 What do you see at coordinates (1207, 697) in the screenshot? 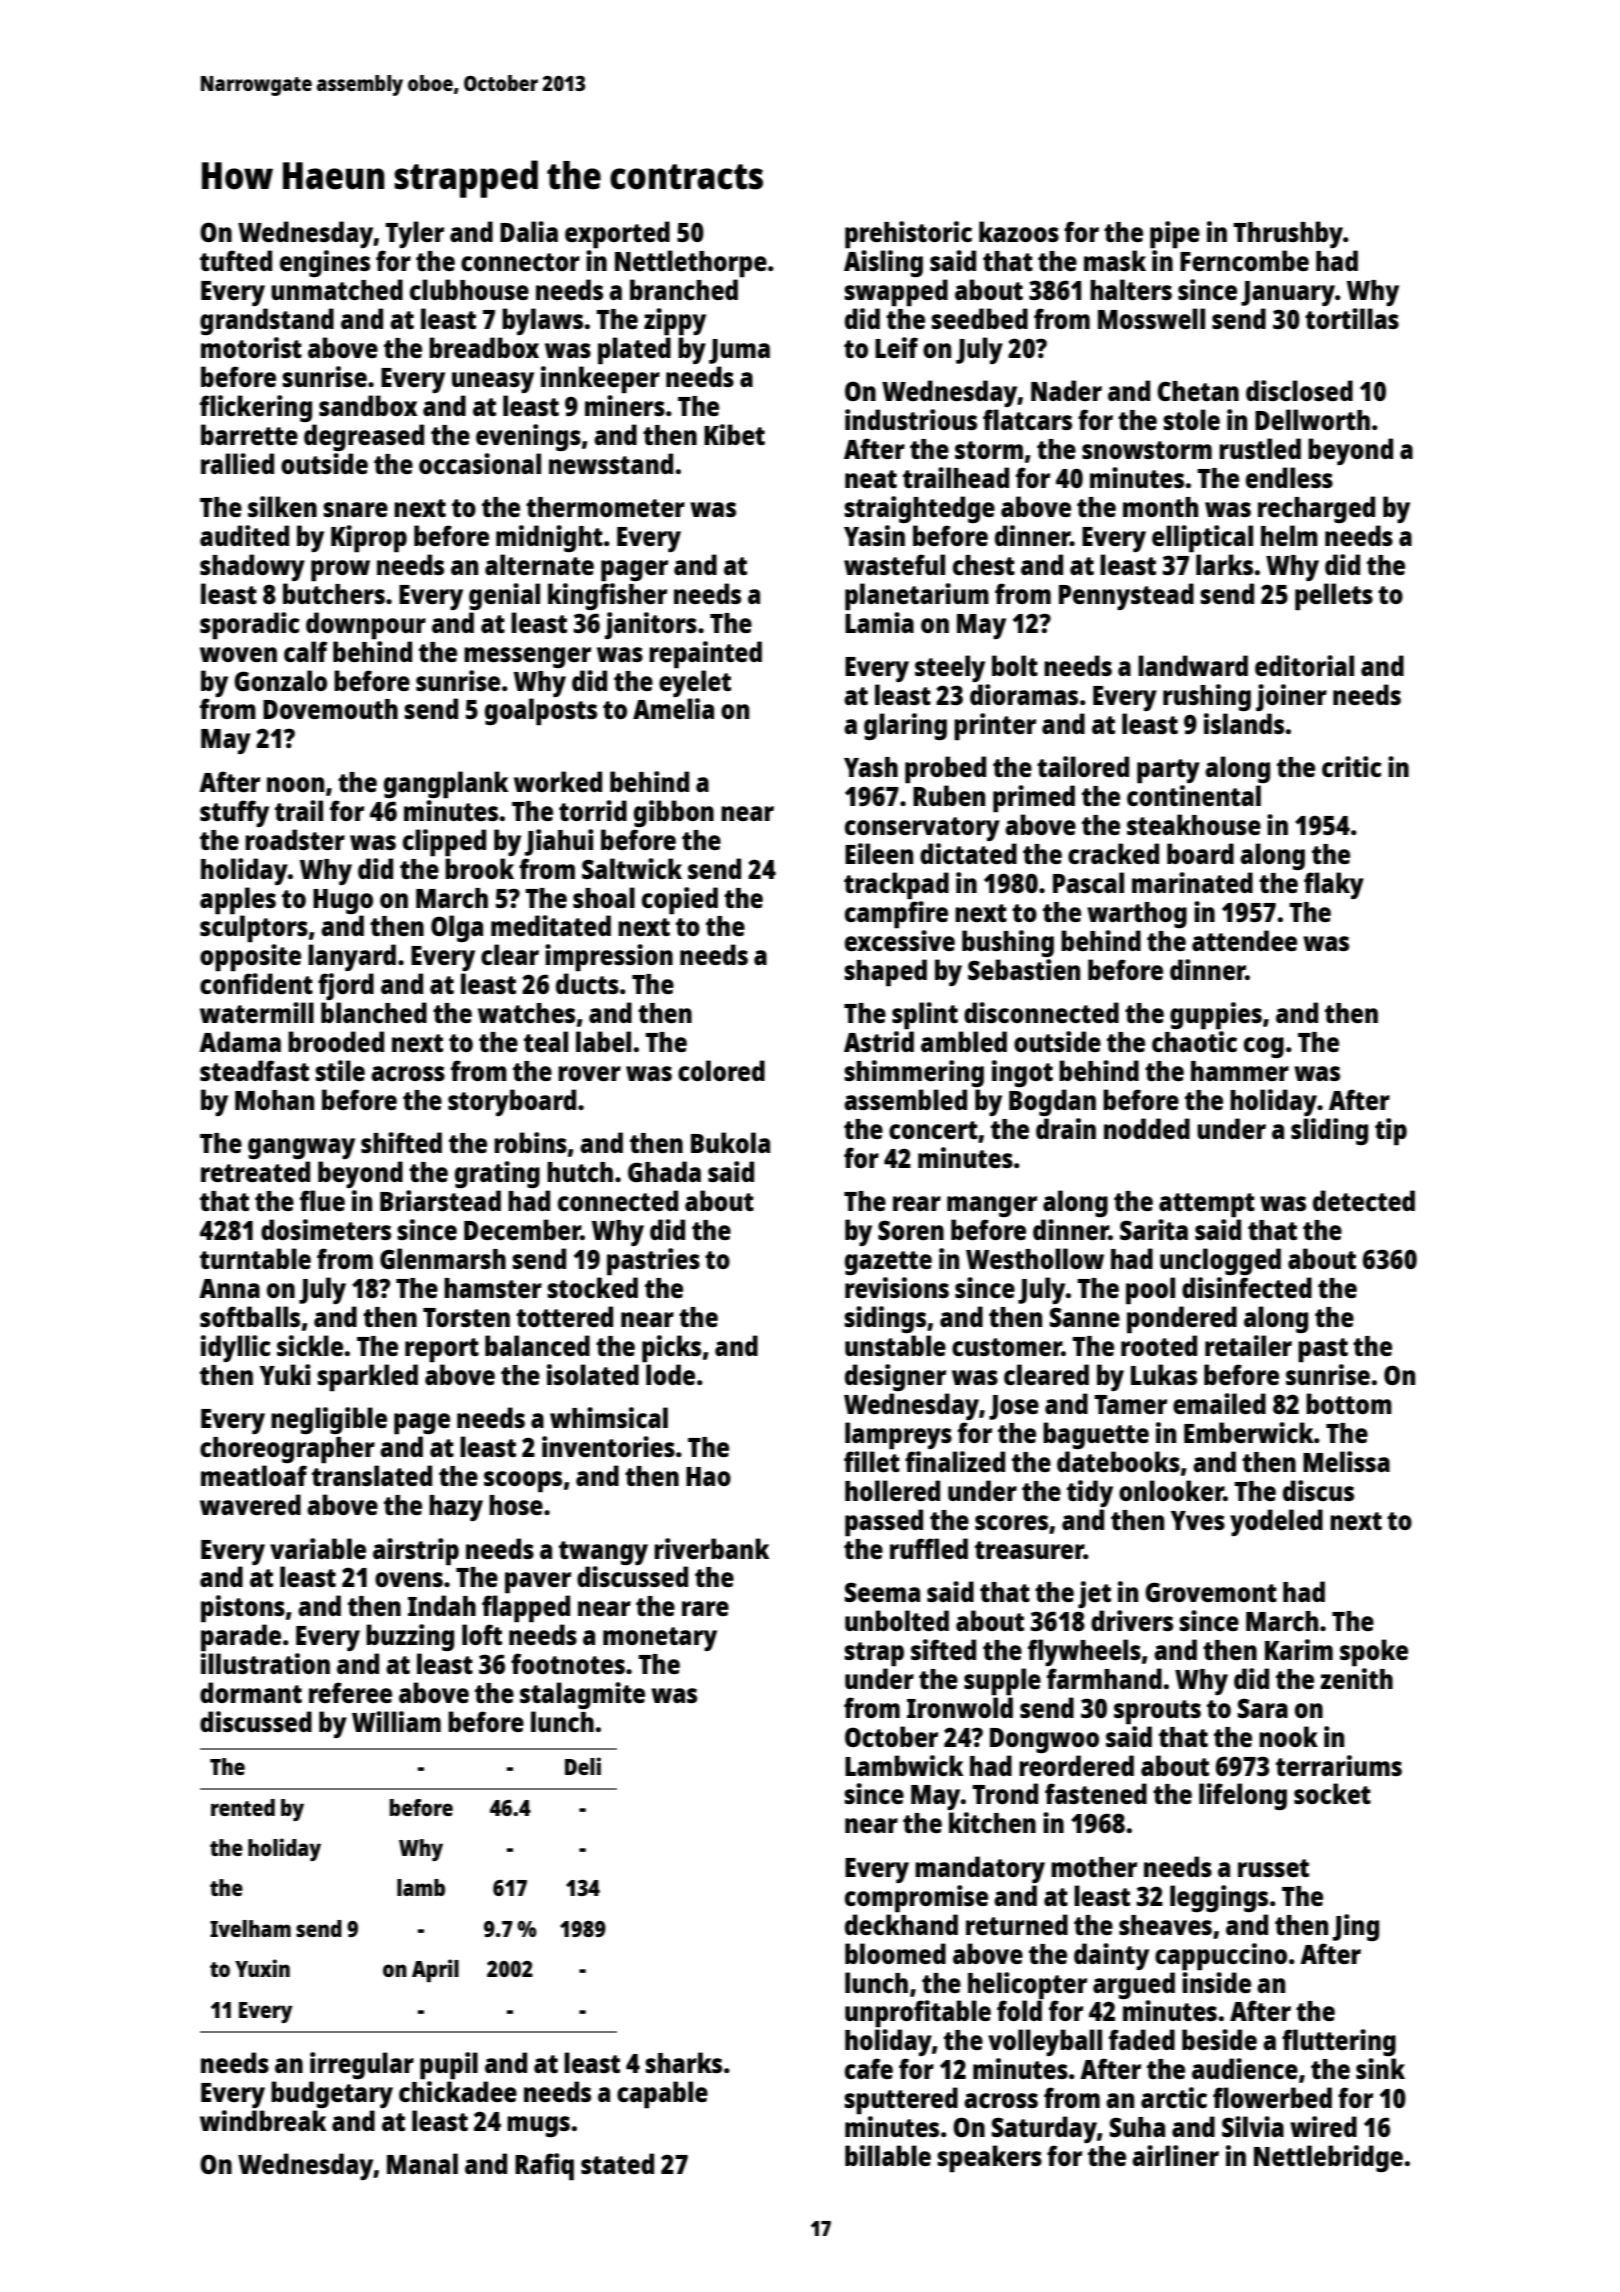
I see `rushing` at bounding box center [1207, 697].
